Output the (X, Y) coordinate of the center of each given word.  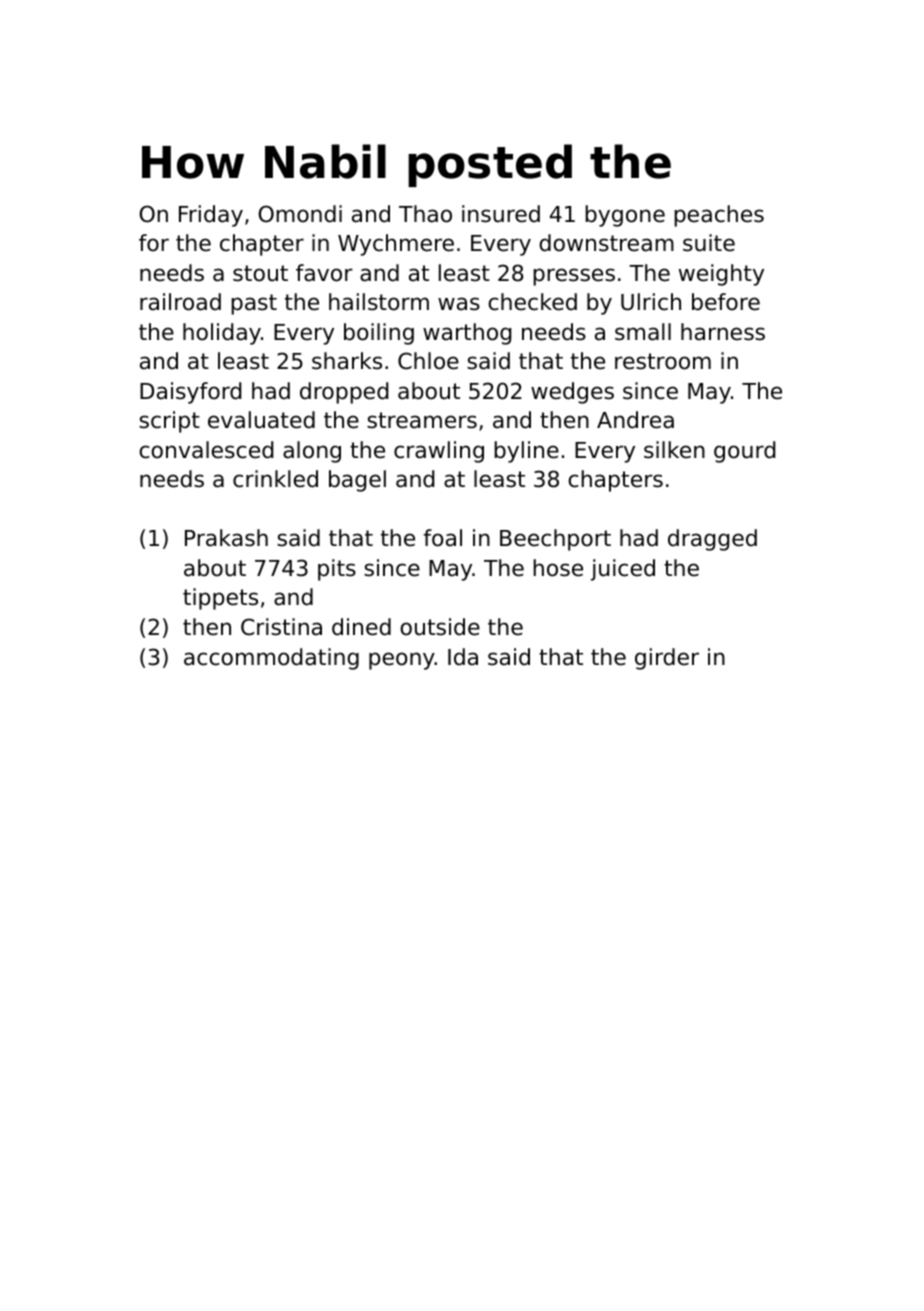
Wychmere (396, 245)
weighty (721, 275)
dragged (712, 540)
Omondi (300, 214)
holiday (222, 334)
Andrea (635, 420)
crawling (439, 452)
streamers (422, 420)
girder (667, 659)
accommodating (271, 659)
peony (402, 661)
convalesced (206, 450)
